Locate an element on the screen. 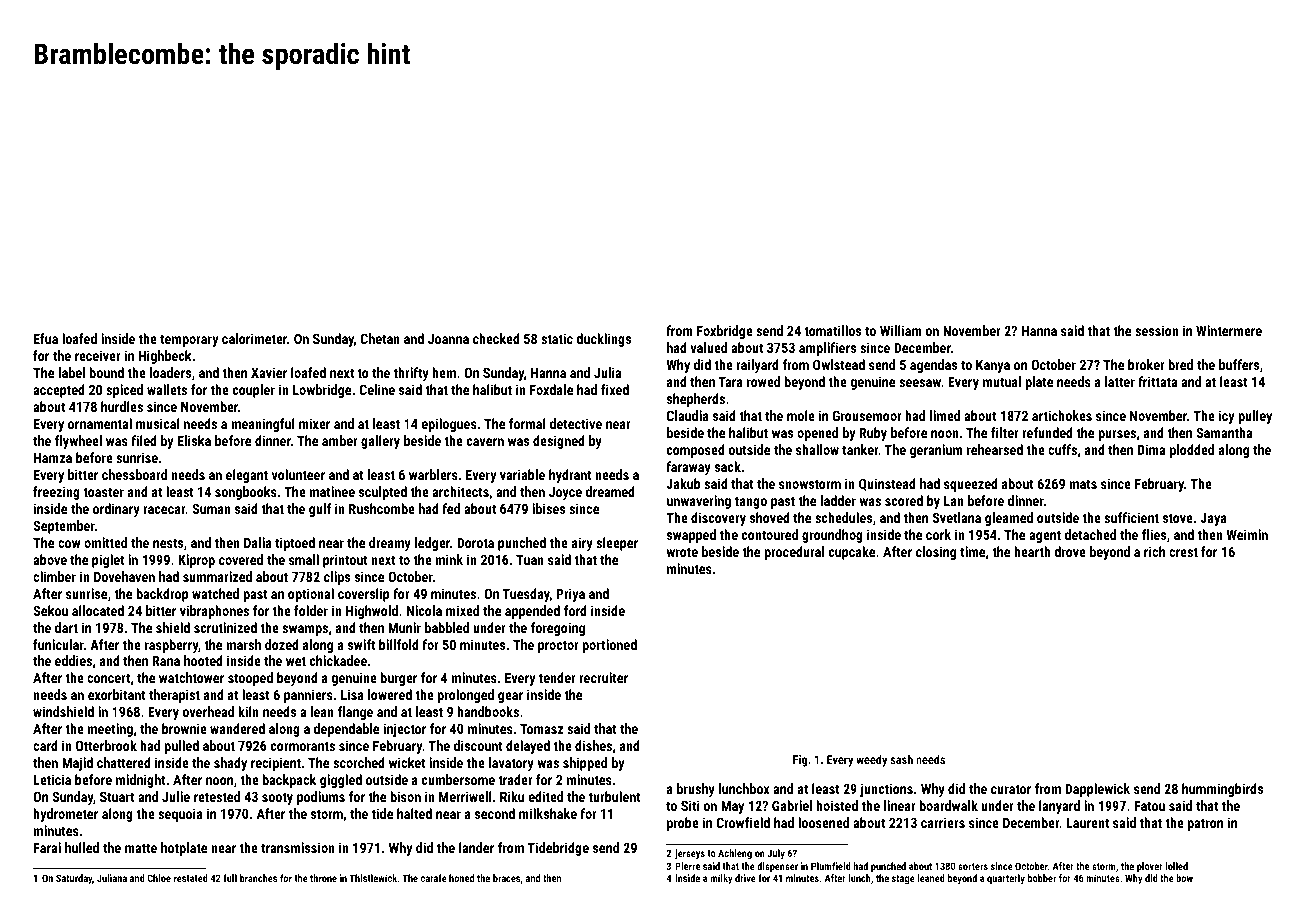 This screenshot has height=924, width=1308. Dovehaven is located at coordinates (124, 576).
